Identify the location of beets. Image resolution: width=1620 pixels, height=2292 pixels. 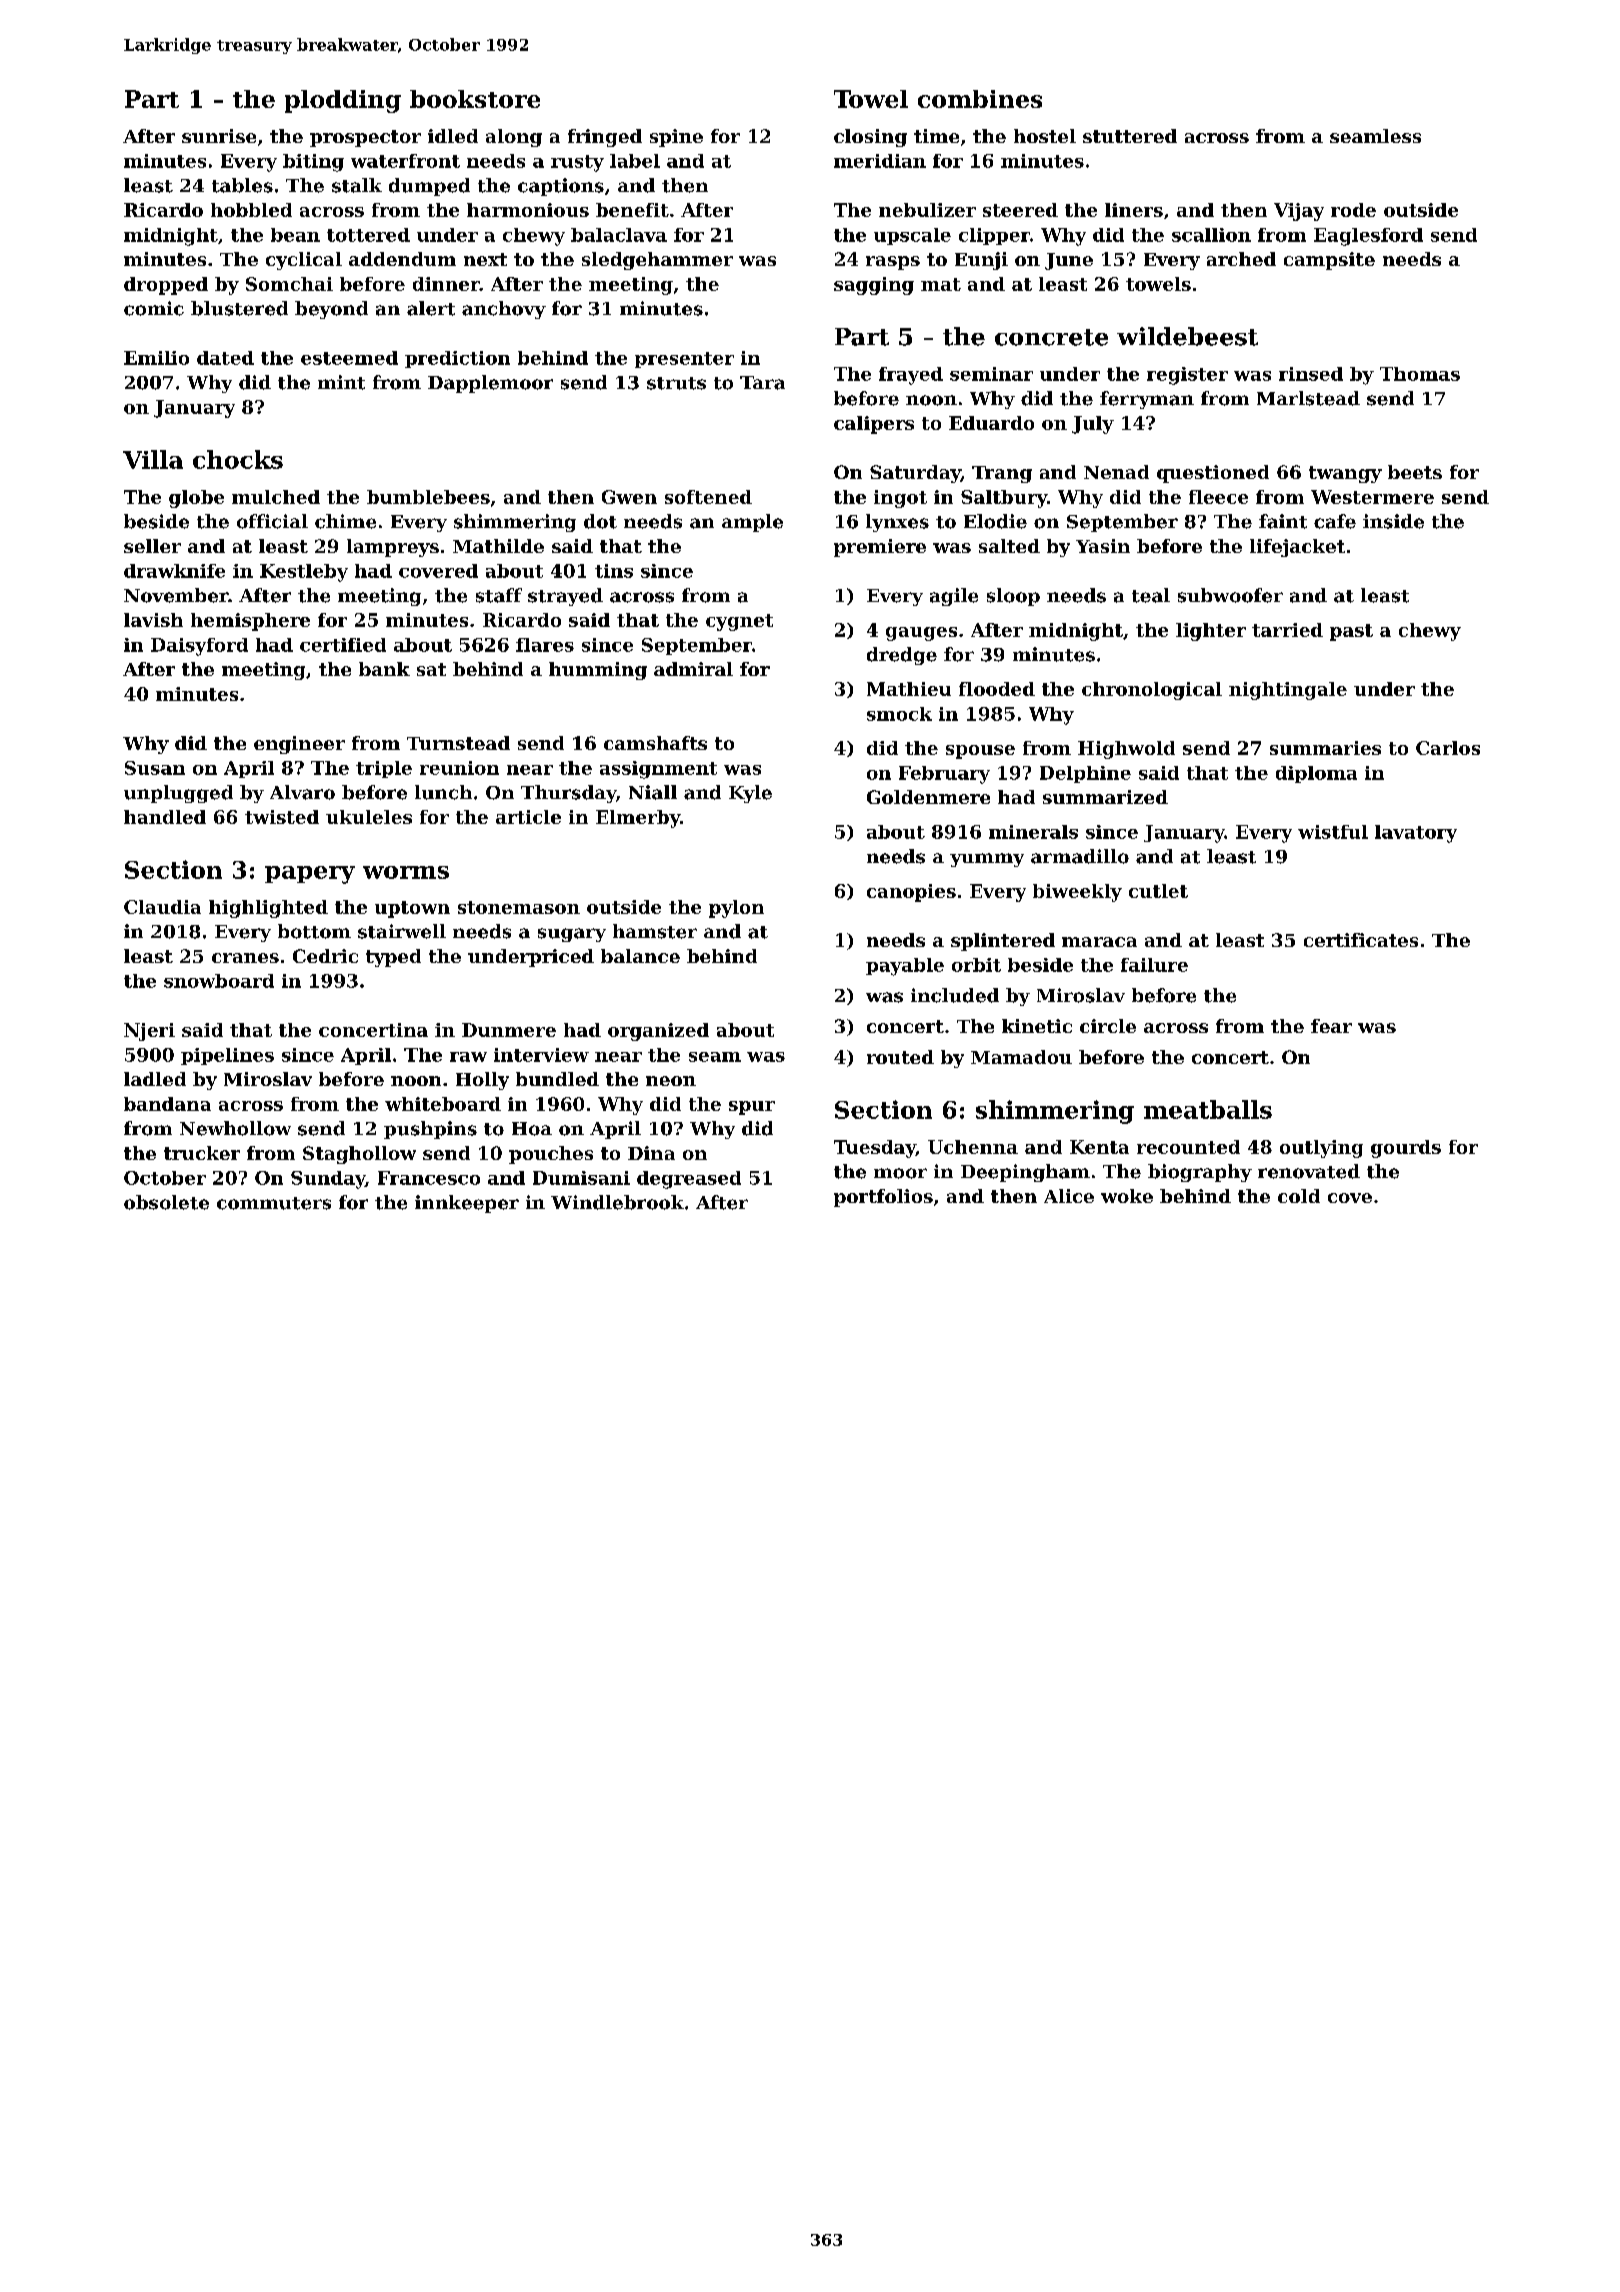
(1415, 472).
